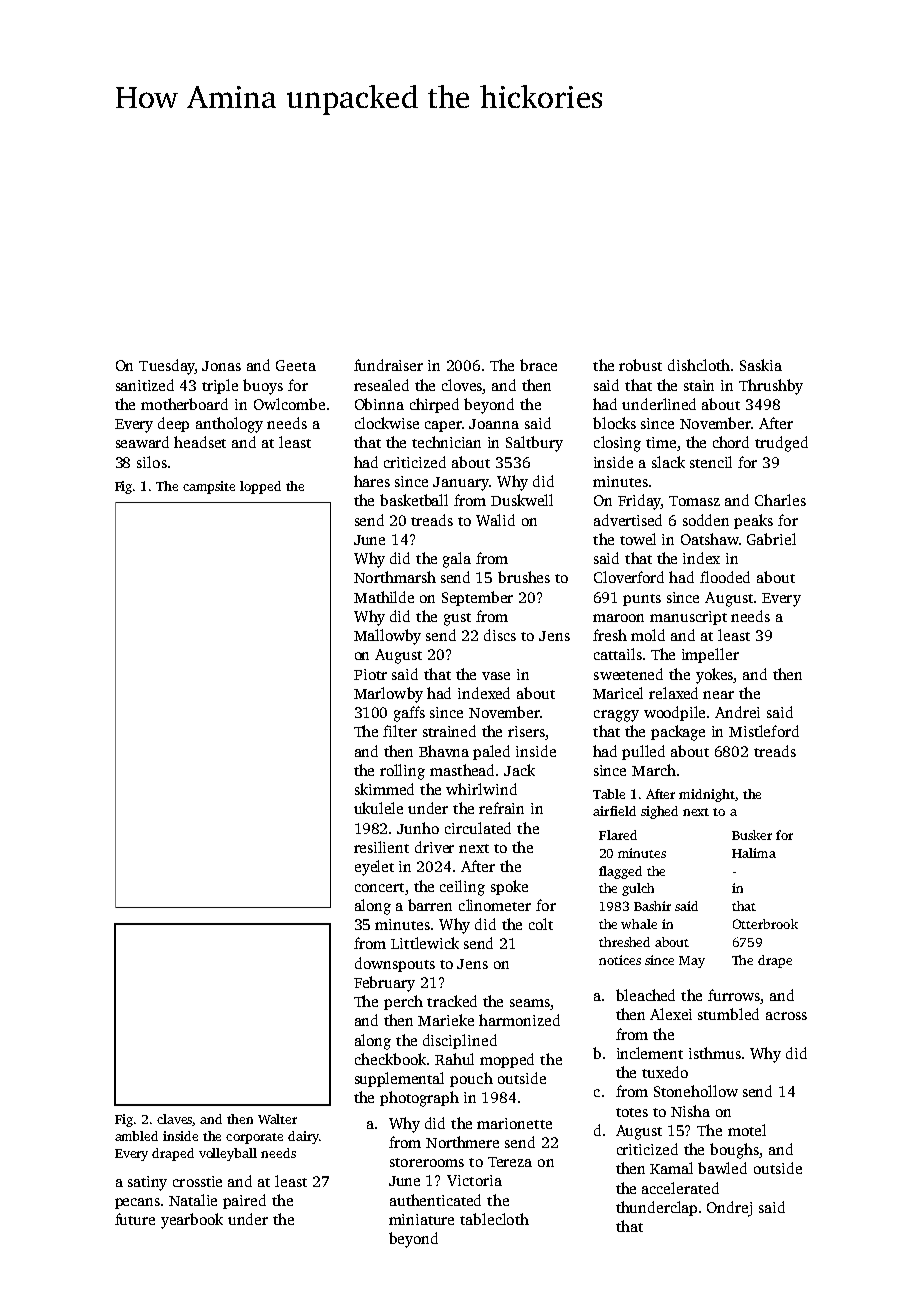 Image resolution: width=924 pixels, height=1308 pixels. I want to click on buoys, so click(263, 387).
